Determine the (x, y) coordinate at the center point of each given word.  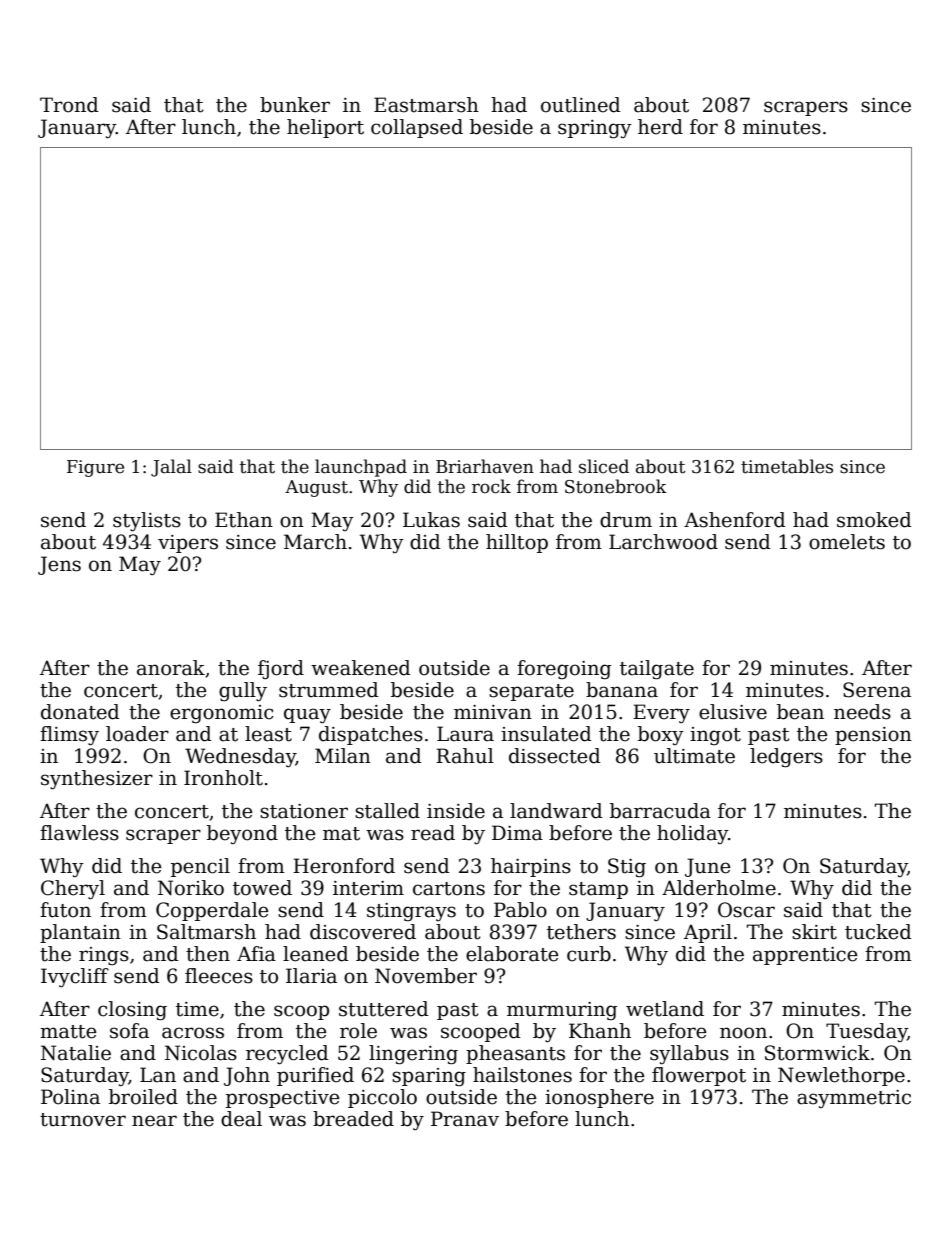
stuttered (384, 1009)
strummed (329, 690)
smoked (874, 520)
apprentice (805, 956)
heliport (325, 128)
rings (104, 956)
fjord (281, 669)
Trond (69, 105)
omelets (847, 542)
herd (660, 127)
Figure (95, 468)
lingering (413, 1055)
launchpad (361, 468)
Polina (70, 1097)
